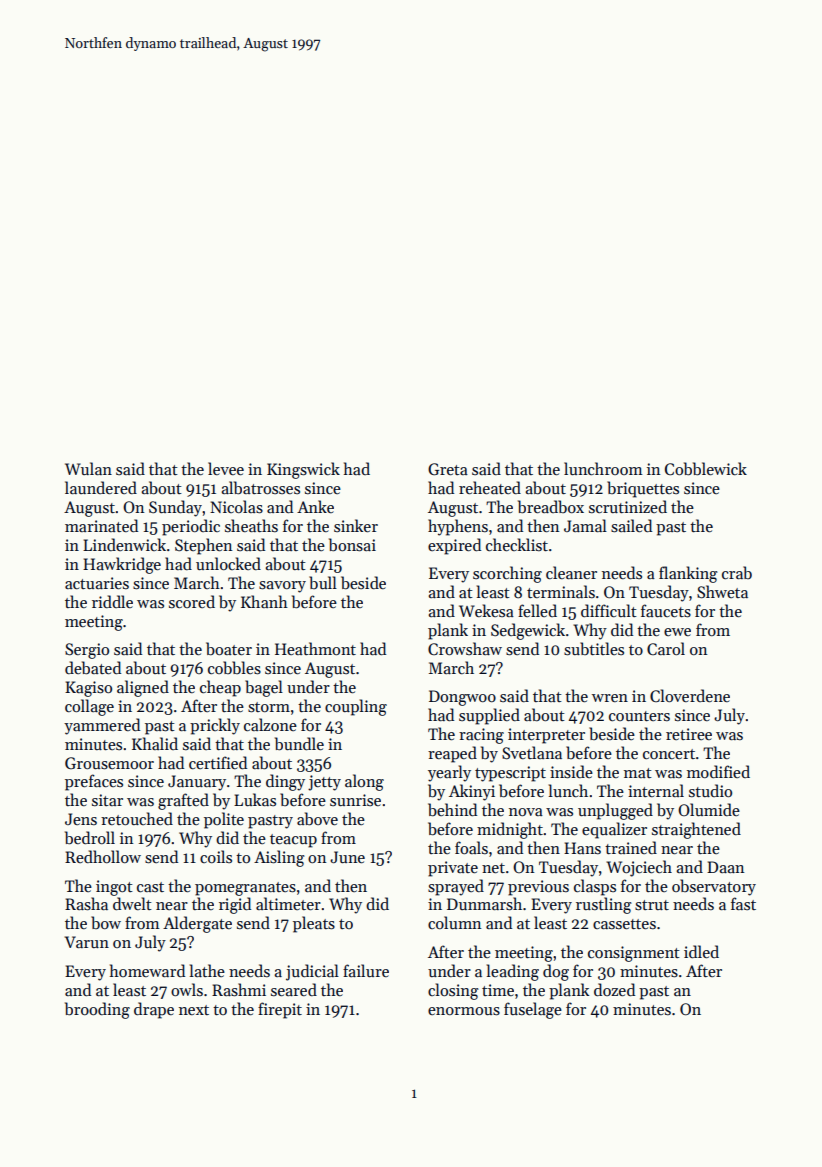  I want to click on scrutinized, so click(628, 506).
